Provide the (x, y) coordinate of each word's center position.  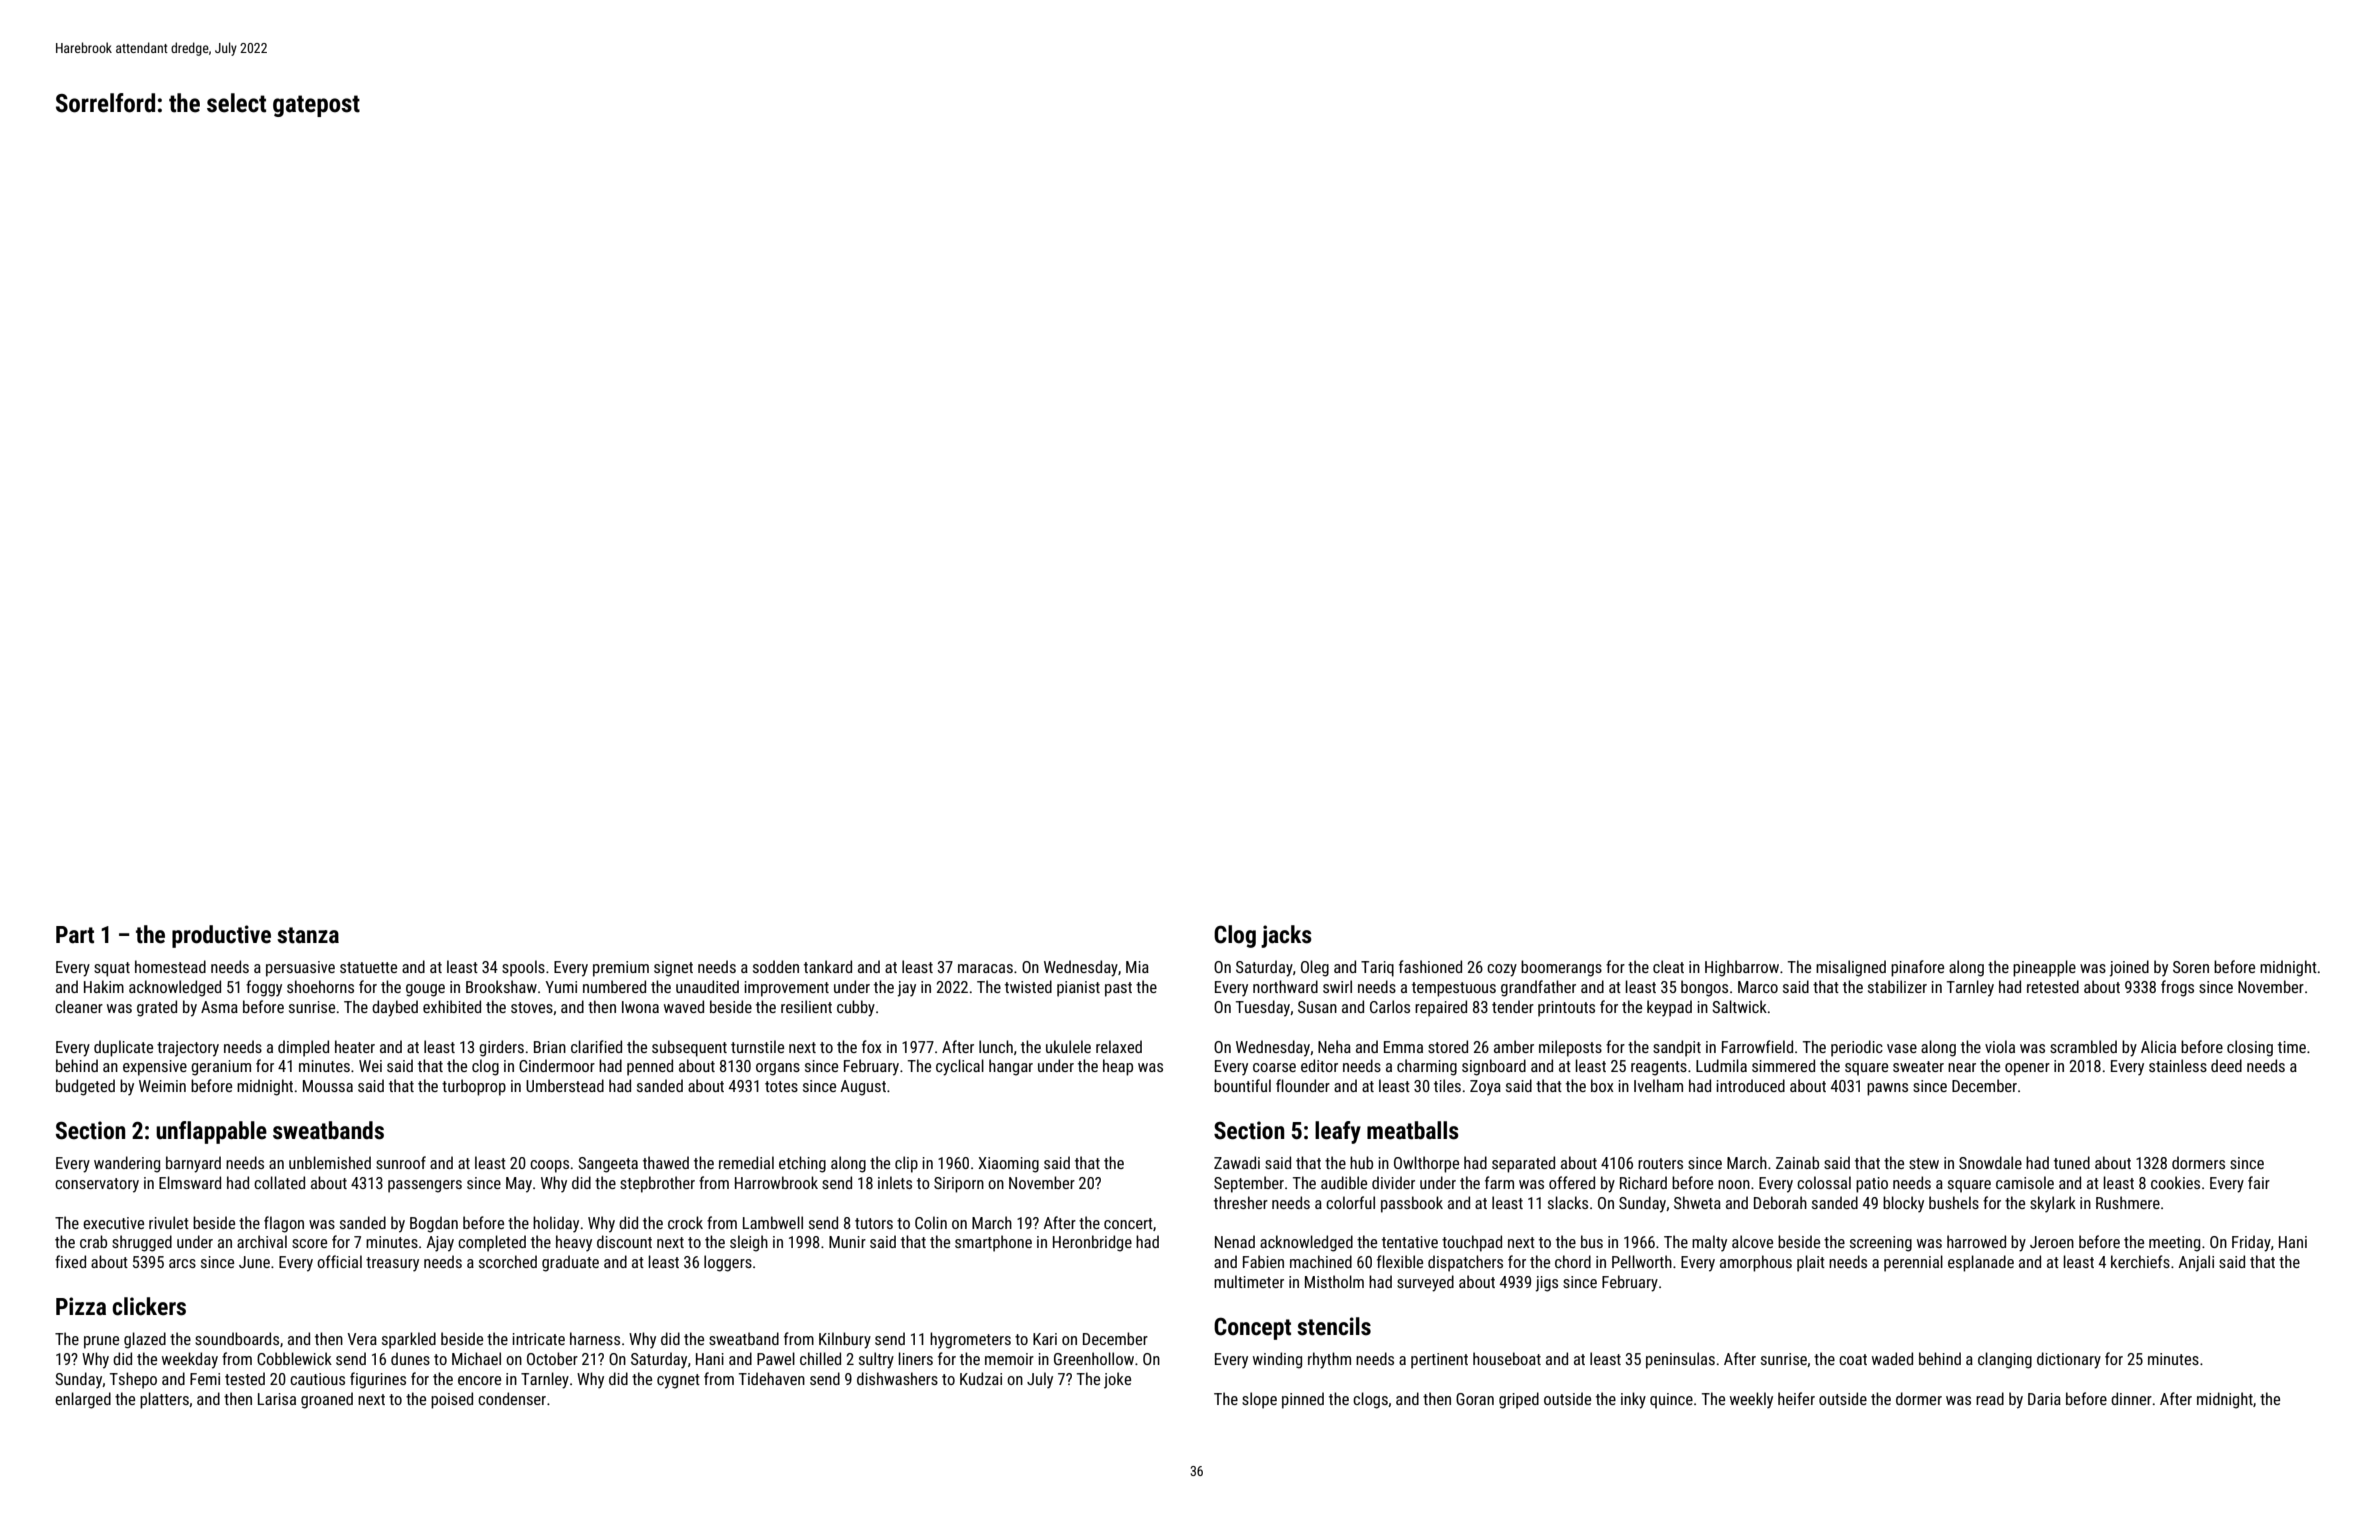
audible (1344, 1182)
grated (157, 1008)
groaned (327, 1400)
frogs (2177, 988)
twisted (1028, 986)
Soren (2191, 967)
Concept (1252, 1329)
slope (1259, 1400)
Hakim (104, 986)
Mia (1137, 967)
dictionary (2069, 1360)
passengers (425, 1186)
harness (595, 1338)
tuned (2072, 1162)
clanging (2005, 1360)
